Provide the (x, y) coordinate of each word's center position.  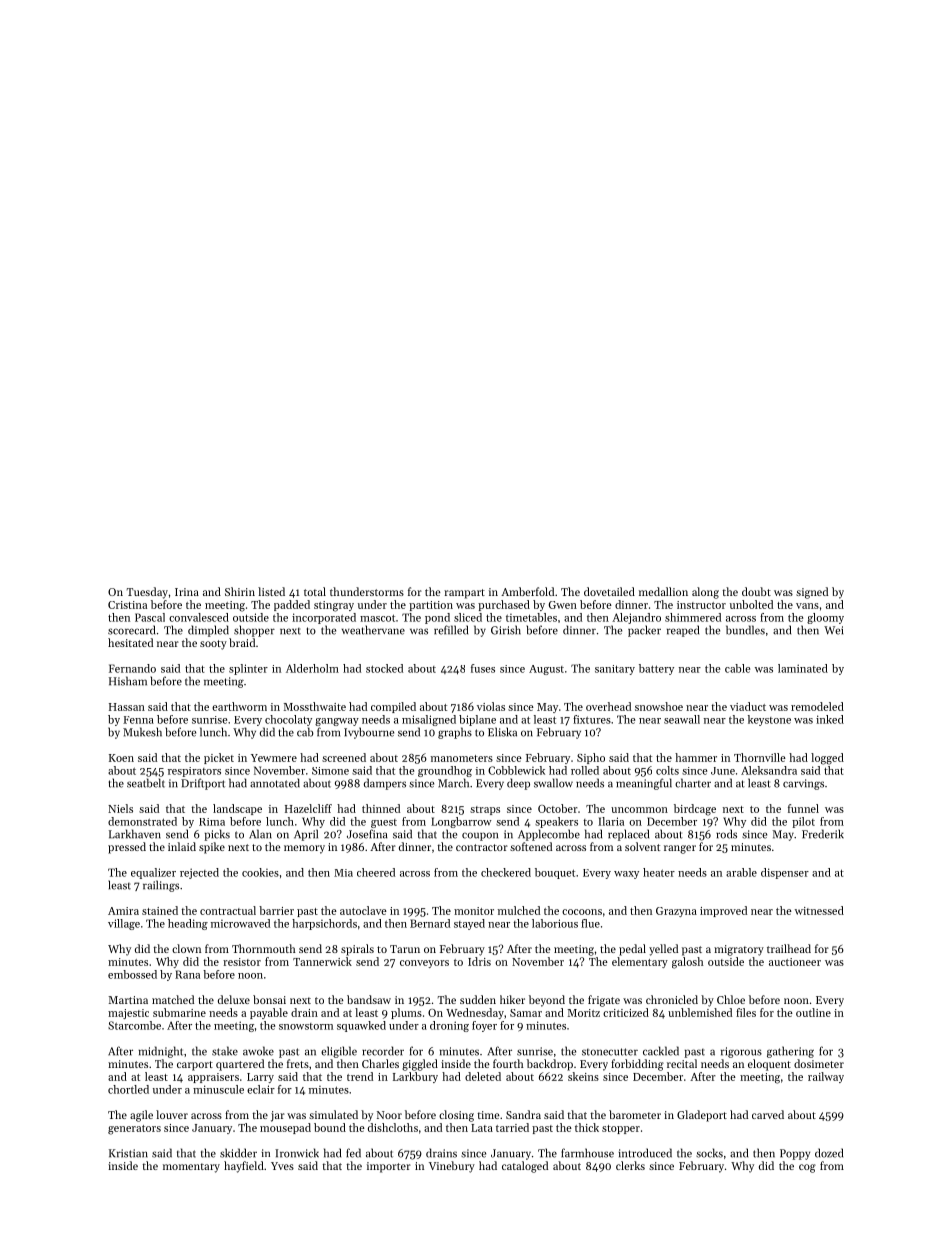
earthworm (239, 706)
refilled (451, 630)
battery (656, 669)
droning (449, 1026)
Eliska (502, 732)
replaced (628, 835)
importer (389, 1167)
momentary (191, 1168)
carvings (803, 784)
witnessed (819, 910)
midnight (161, 1052)
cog (807, 1168)
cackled (661, 1051)
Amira (123, 911)
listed (271, 591)
